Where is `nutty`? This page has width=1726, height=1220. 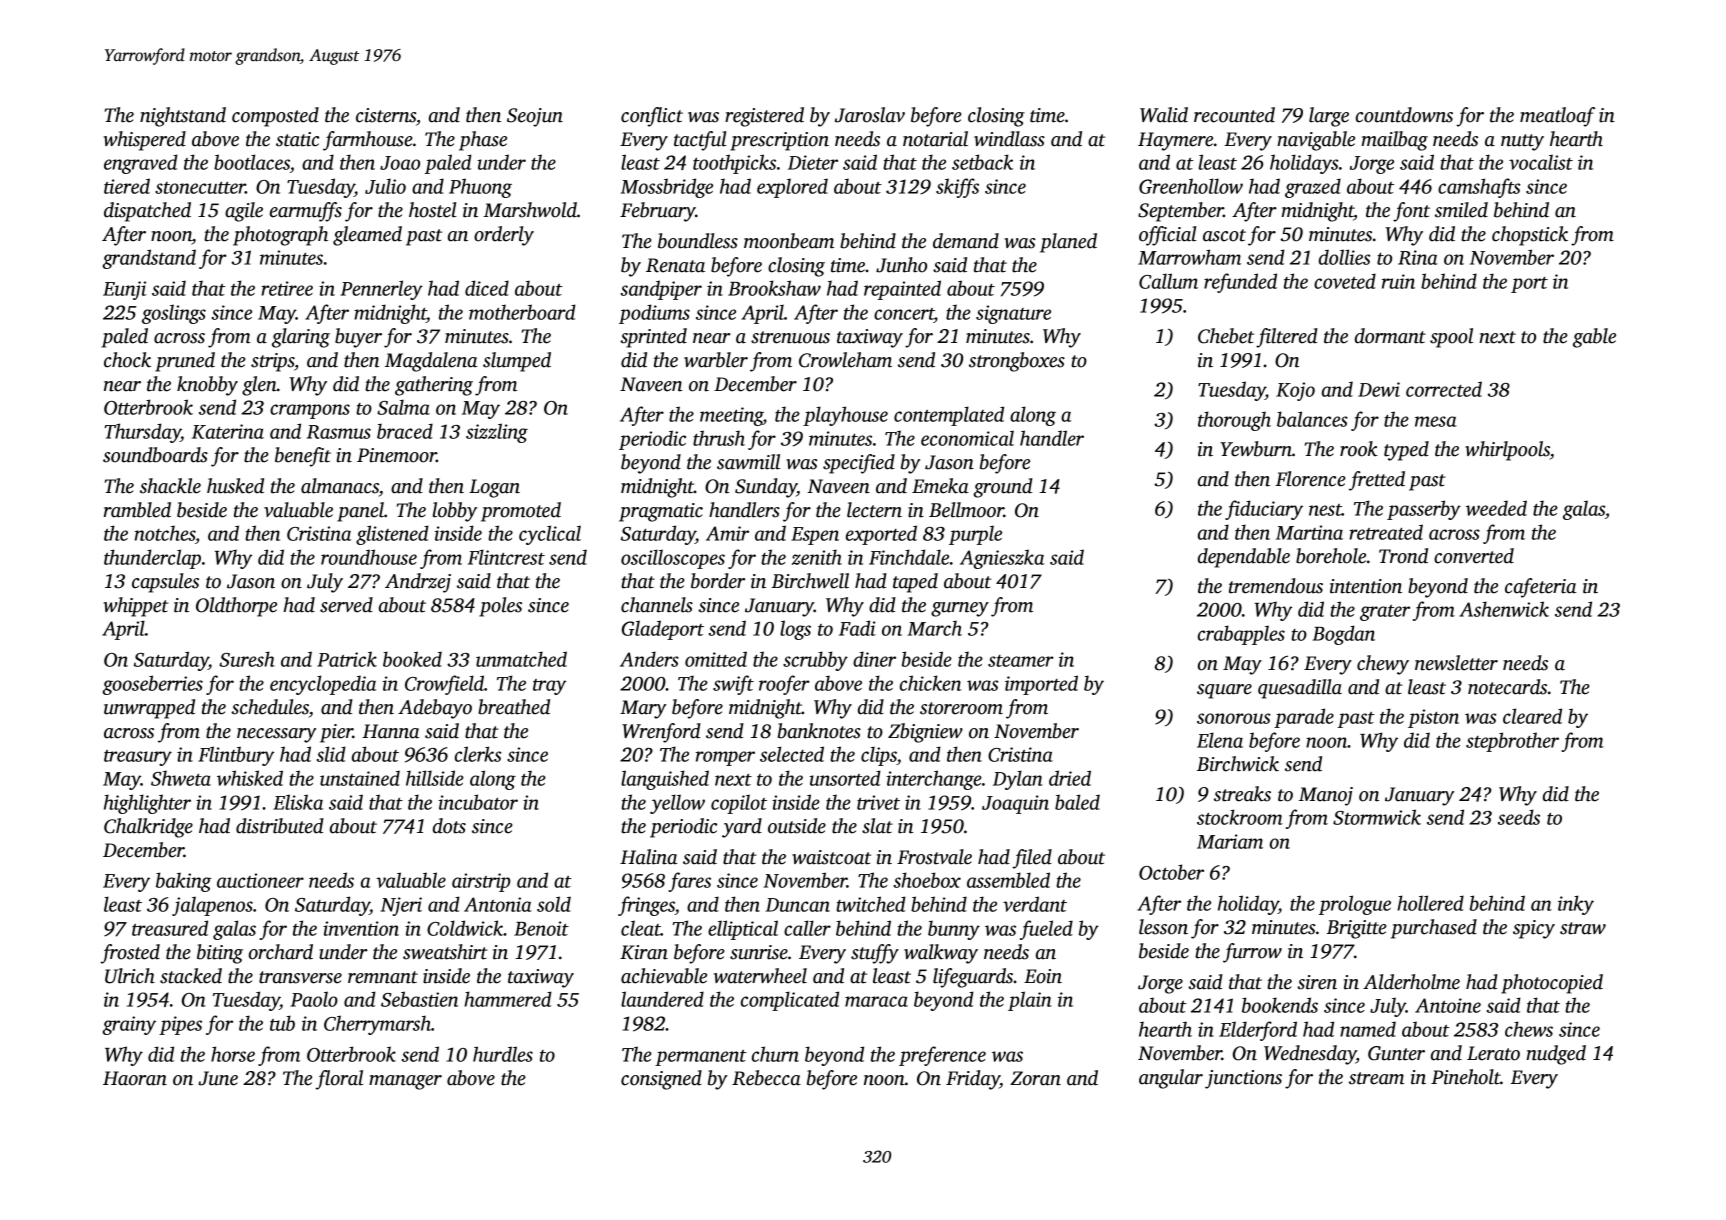 nutty is located at coordinates (1522, 142).
